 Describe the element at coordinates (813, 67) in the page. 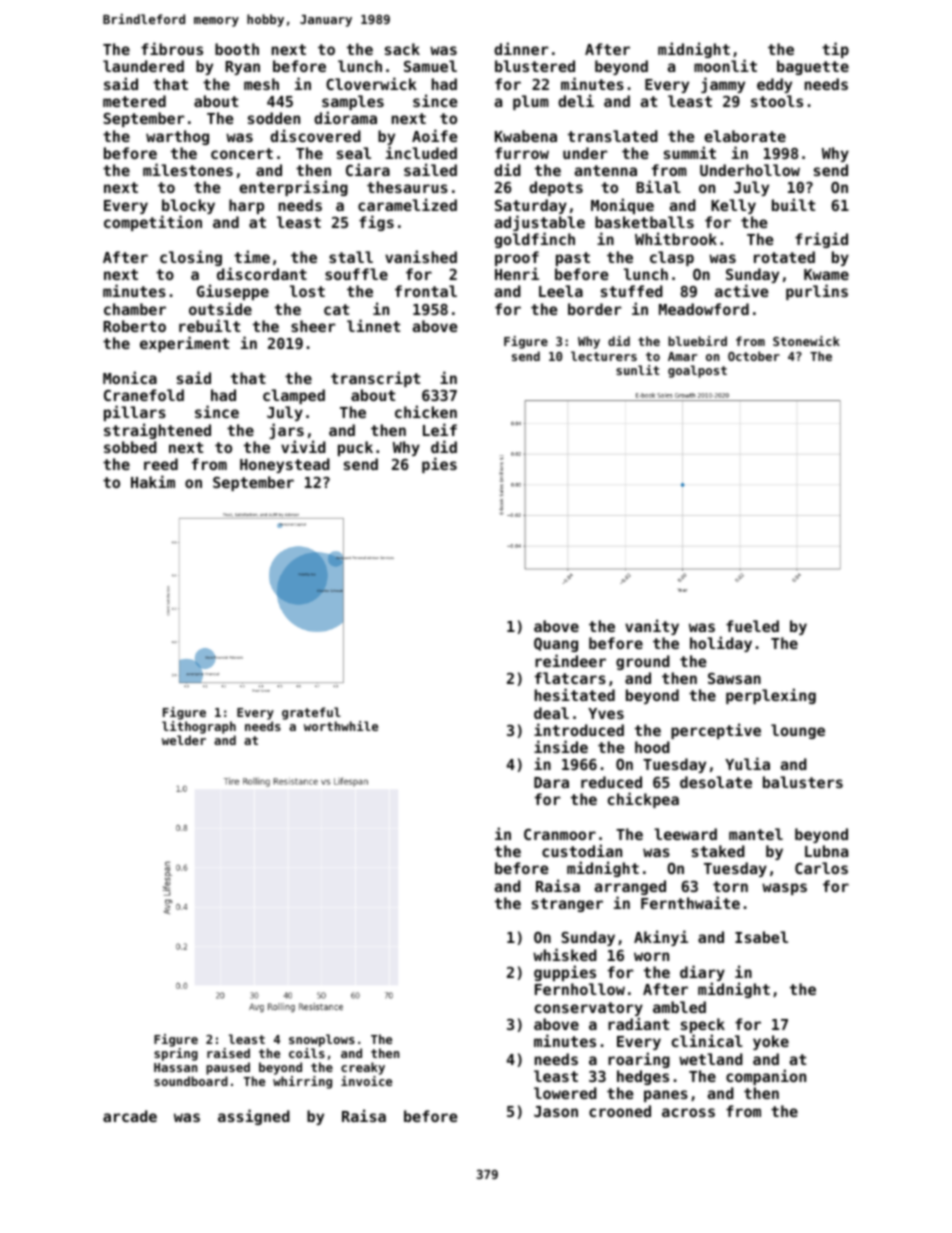

I see `baguette` at that location.
